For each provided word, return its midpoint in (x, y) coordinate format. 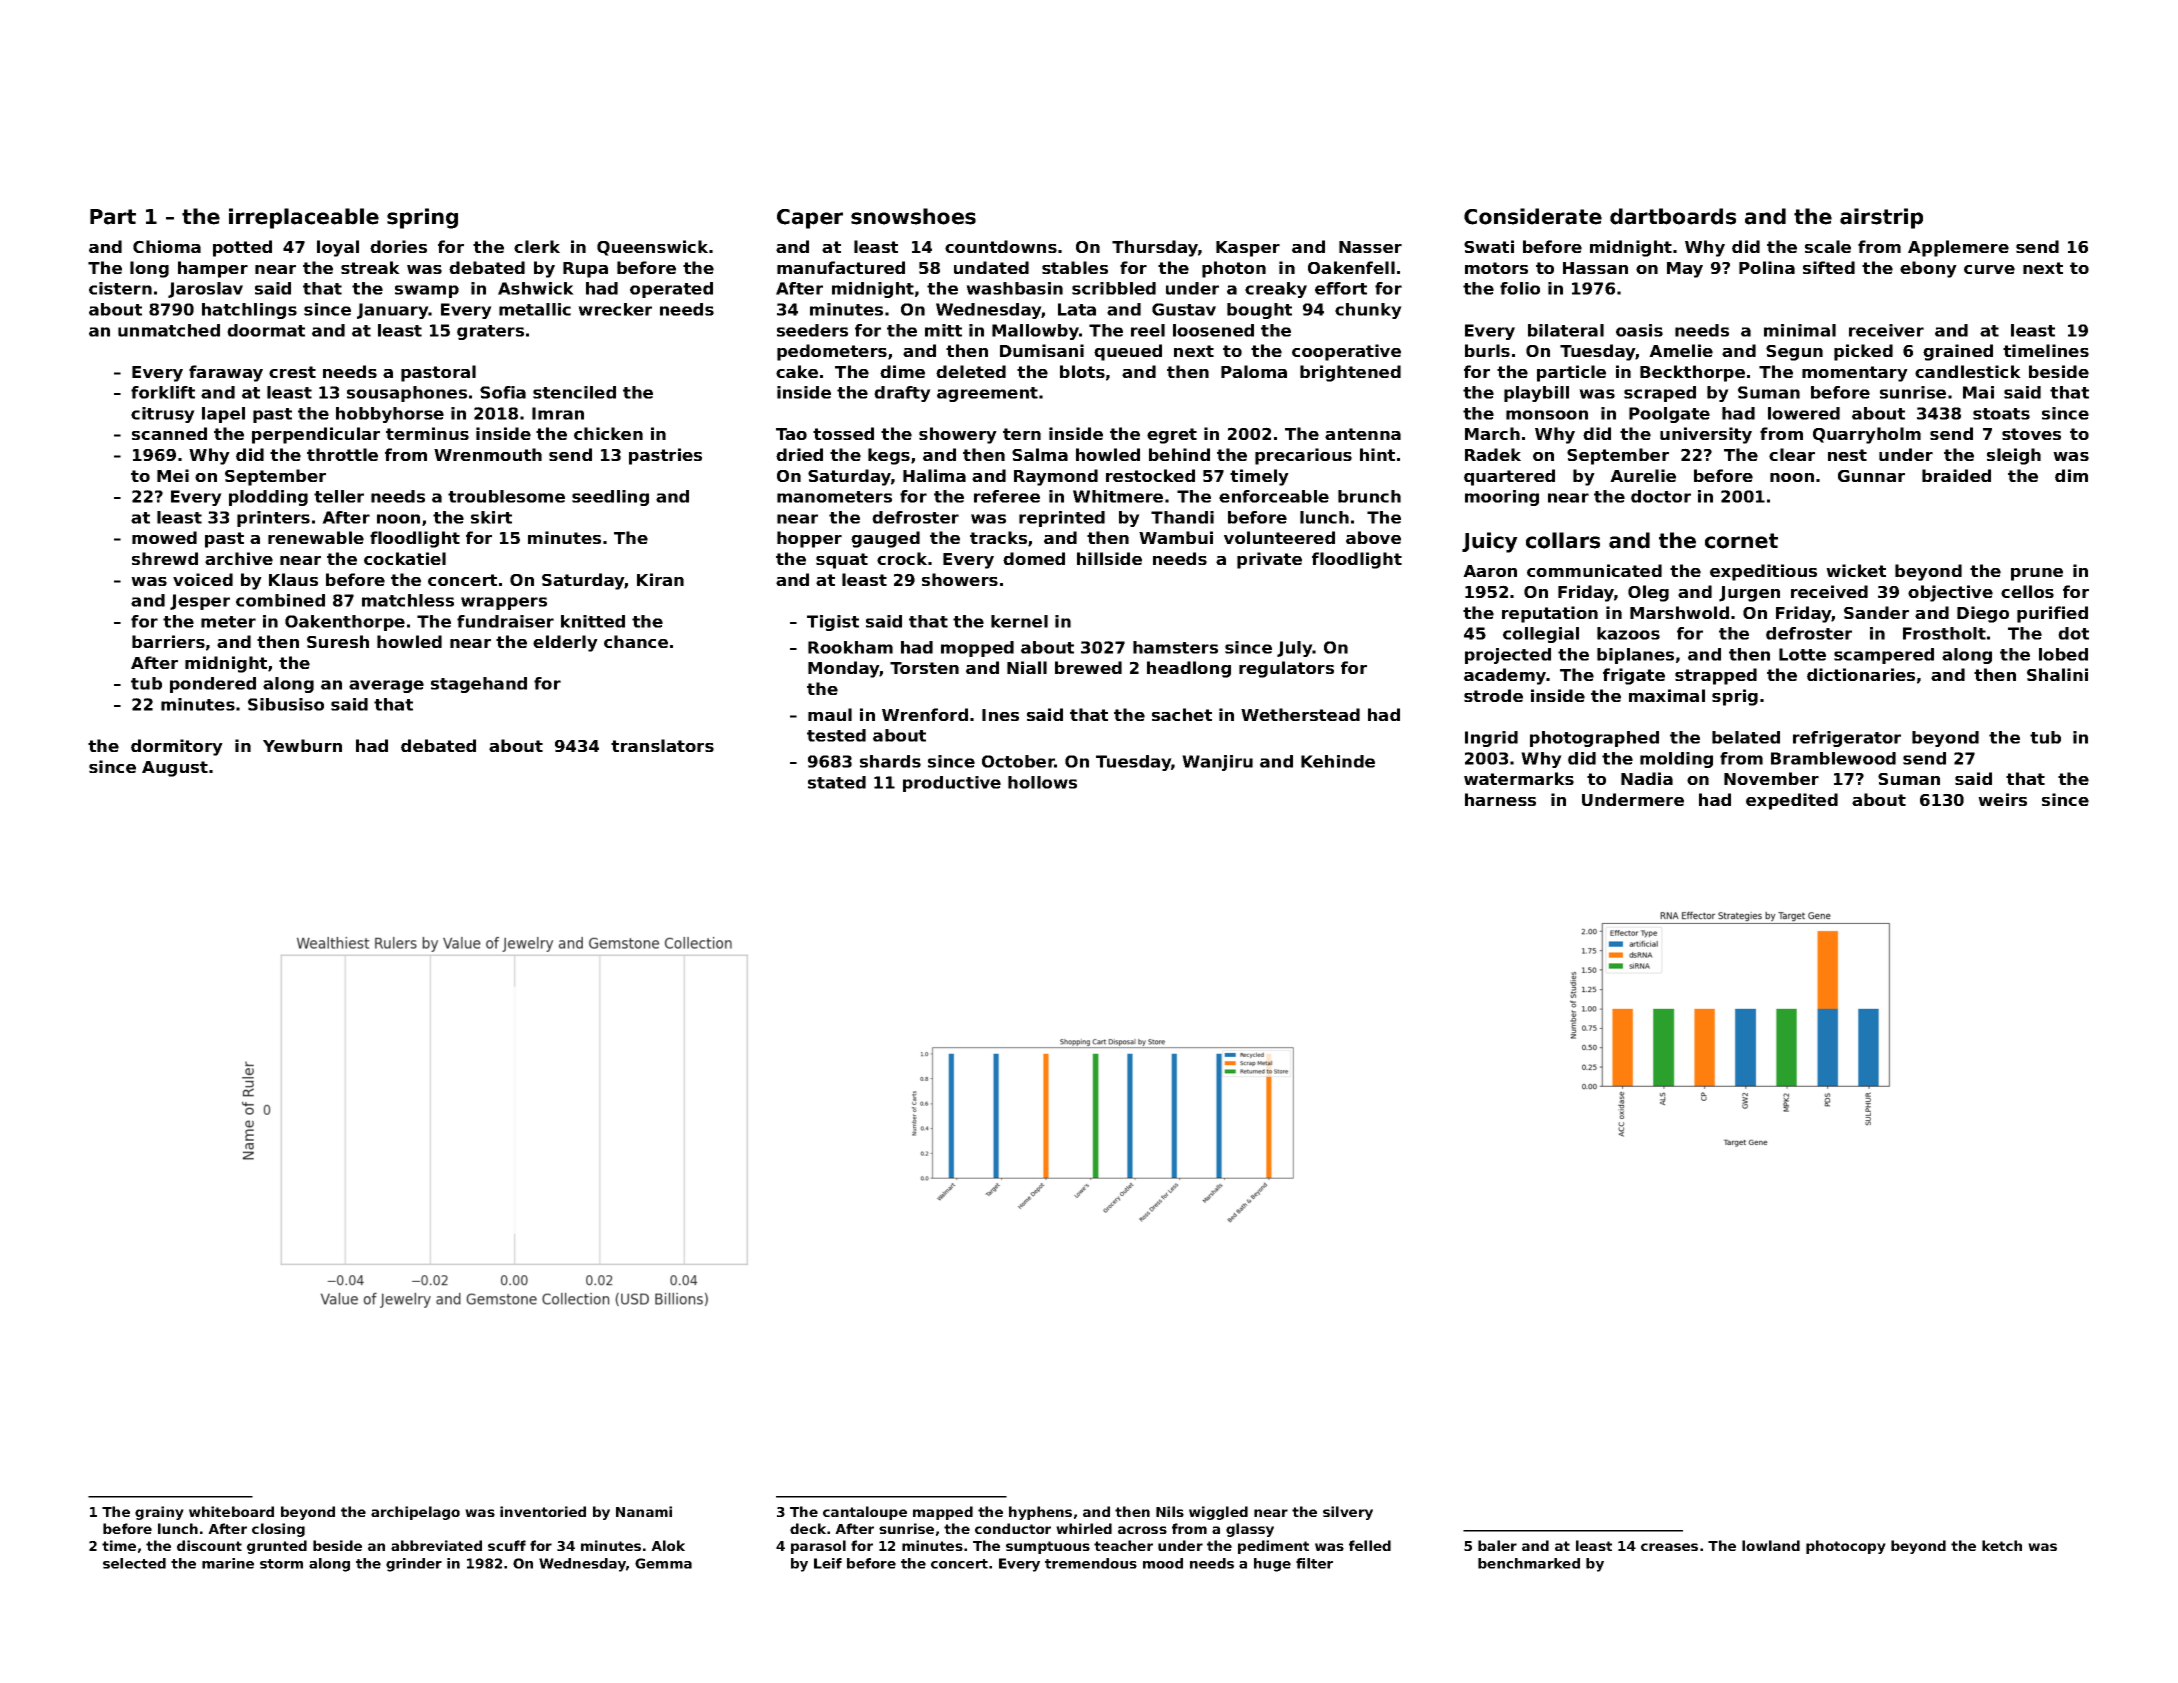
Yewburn (302, 745)
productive (952, 784)
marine (228, 1563)
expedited (1792, 801)
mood (1163, 1563)
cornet (1741, 541)
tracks (998, 537)
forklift (163, 392)
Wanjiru (1217, 763)
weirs (2002, 799)
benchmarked (1529, 1563)
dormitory (177, 747)
